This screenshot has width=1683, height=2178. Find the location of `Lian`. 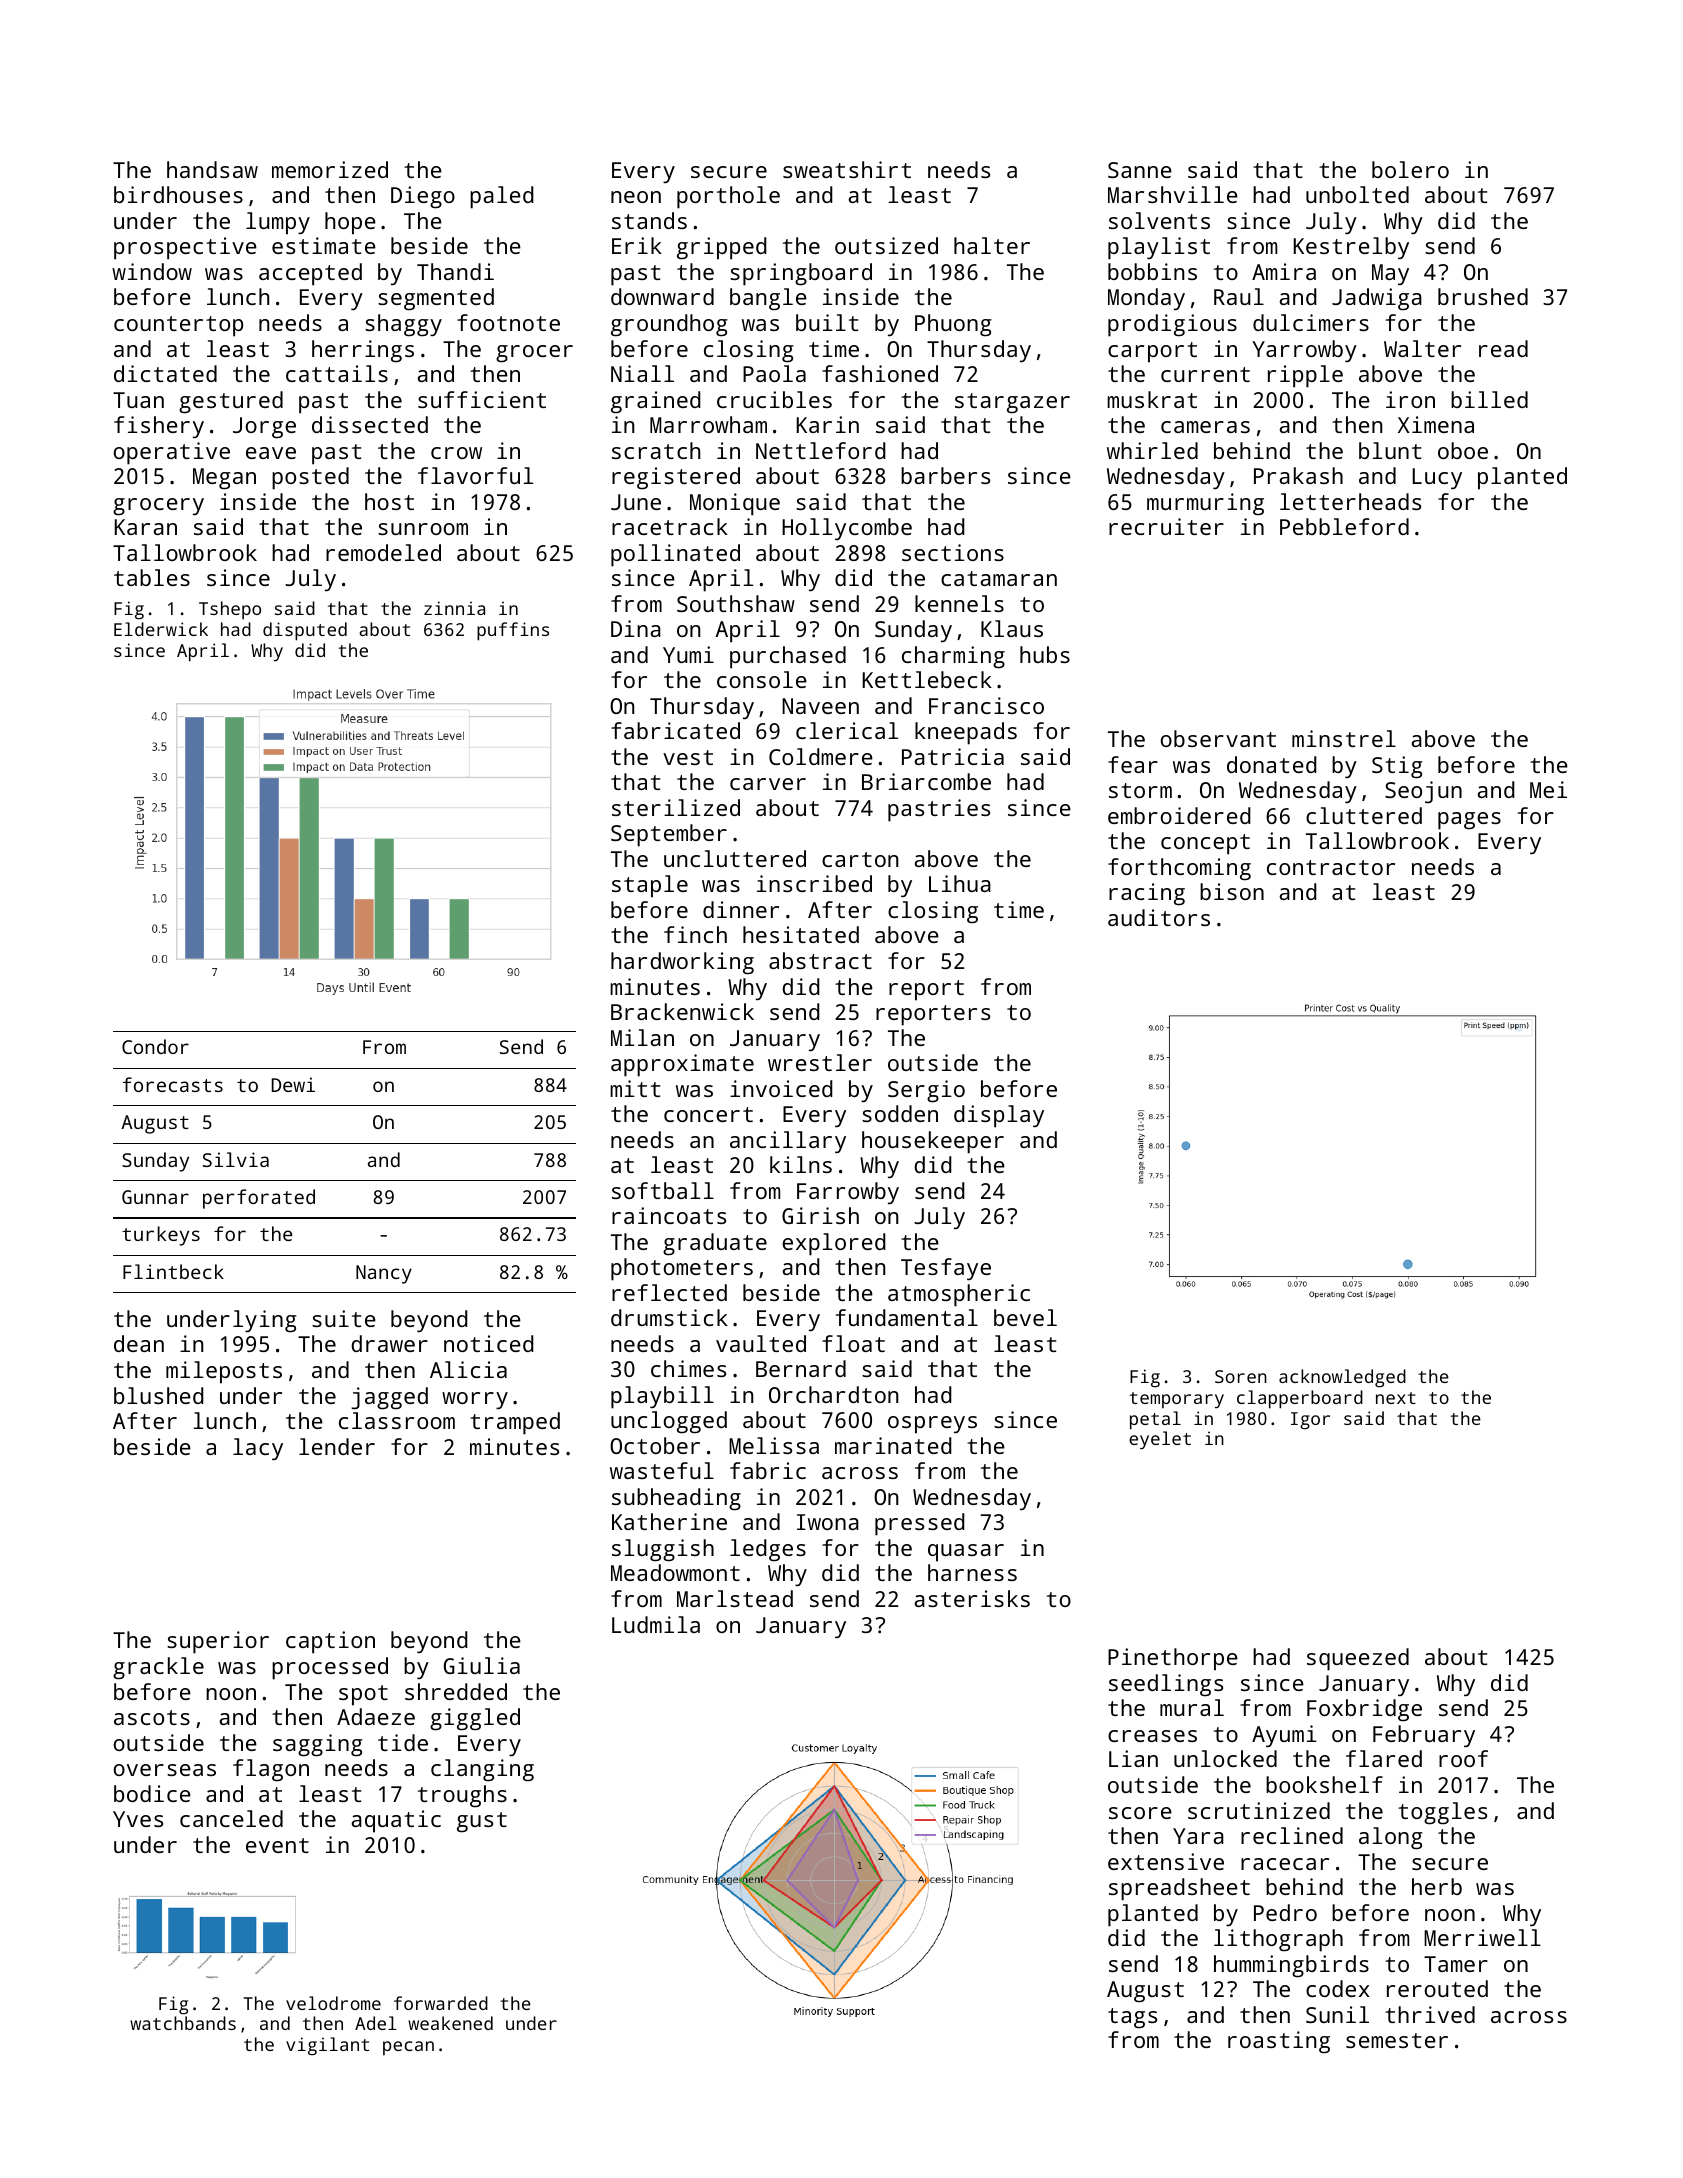

Lian is located at coordinates (1133, 1758).
